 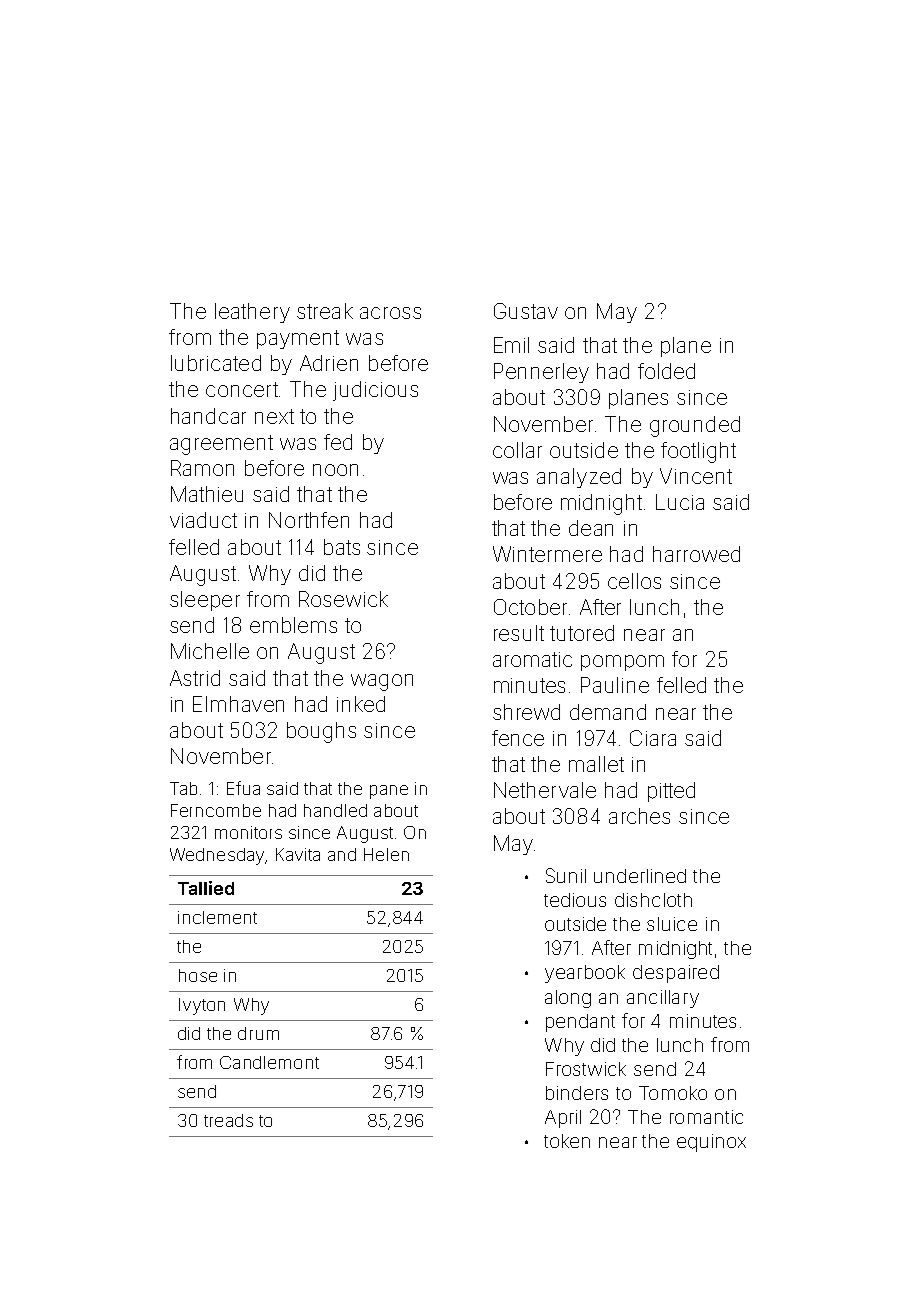 I want to click on October, so click(x=530, y=607).
